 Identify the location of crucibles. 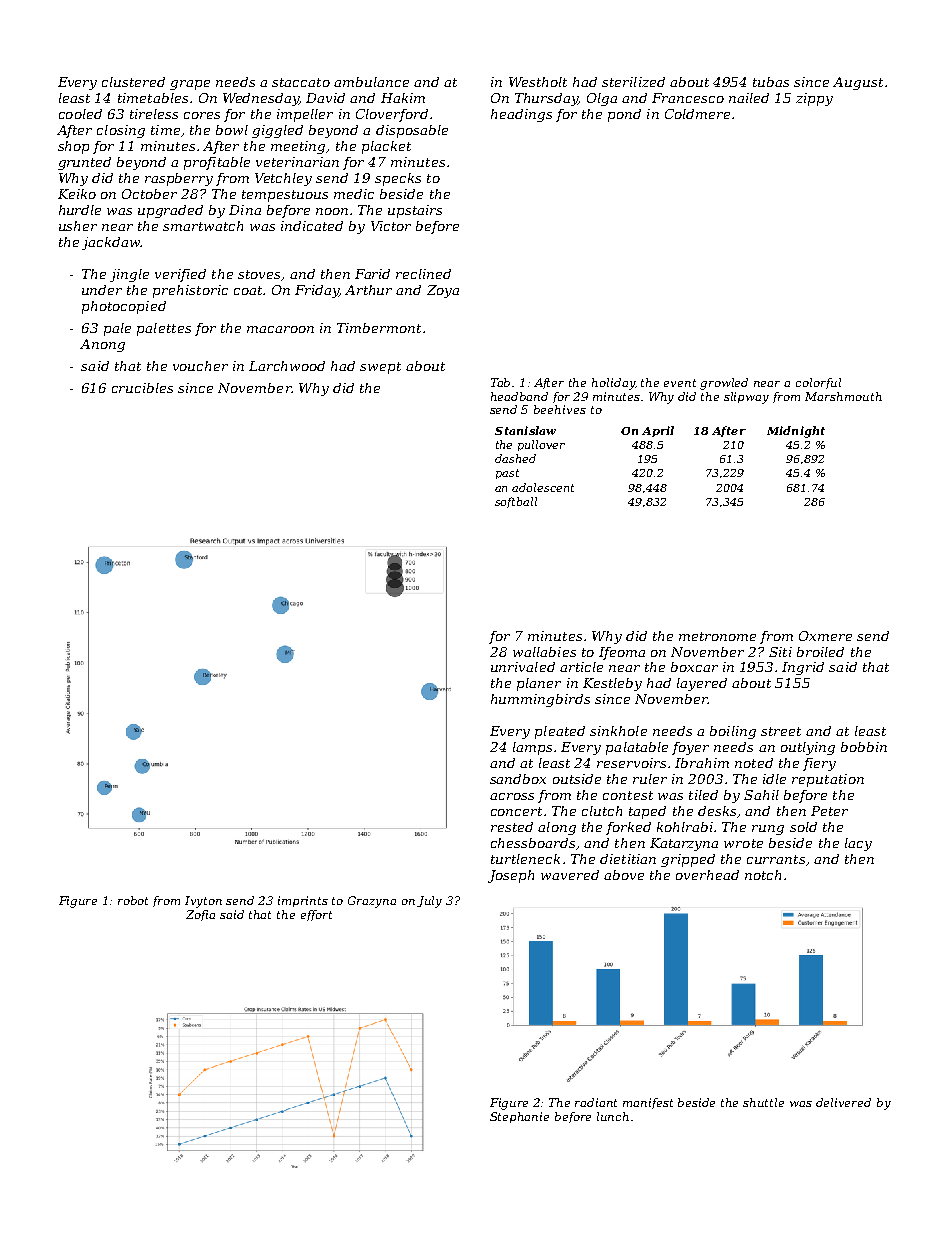
(142, 388).
